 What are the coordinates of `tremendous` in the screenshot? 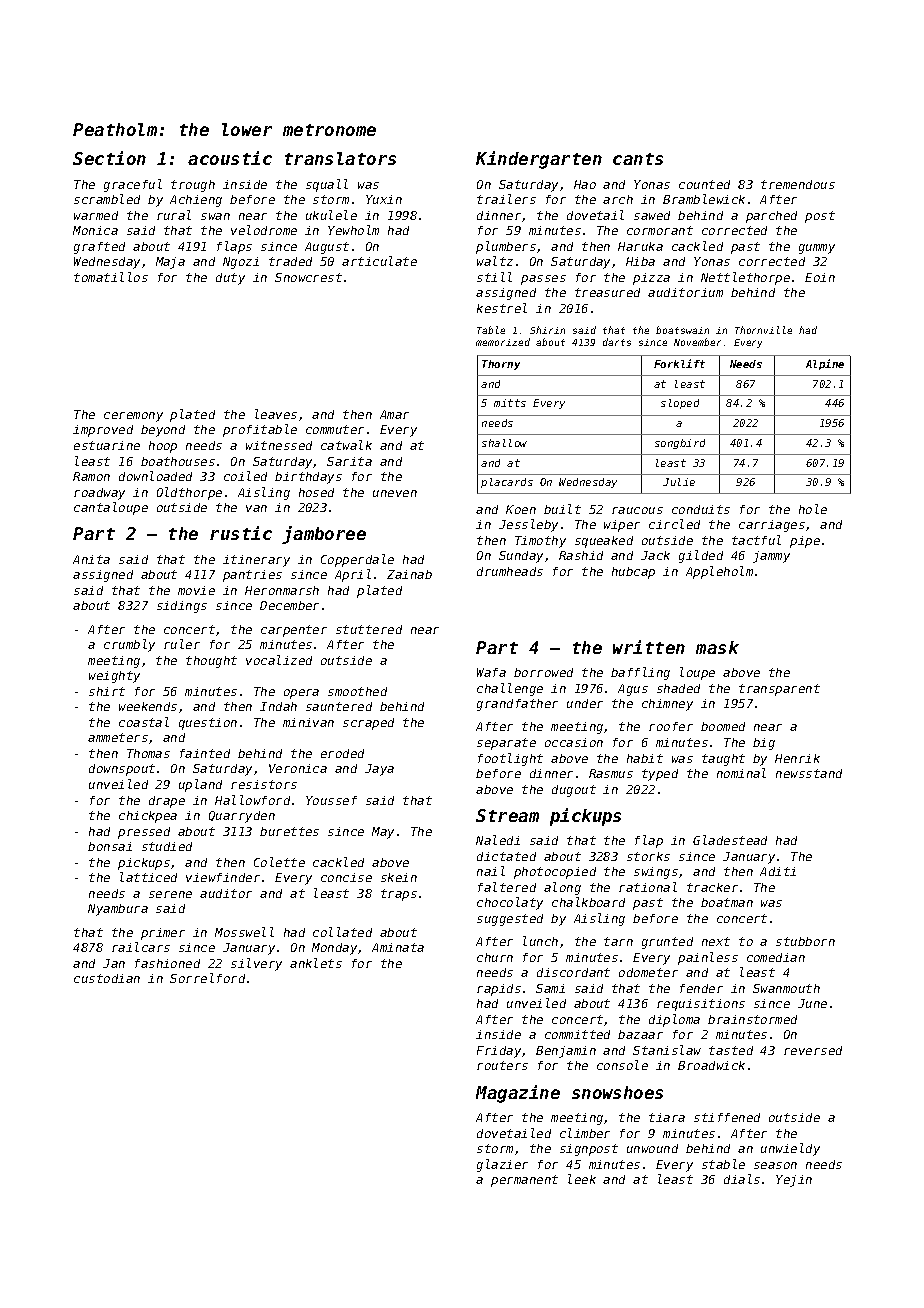 It's located at (798, 184).
